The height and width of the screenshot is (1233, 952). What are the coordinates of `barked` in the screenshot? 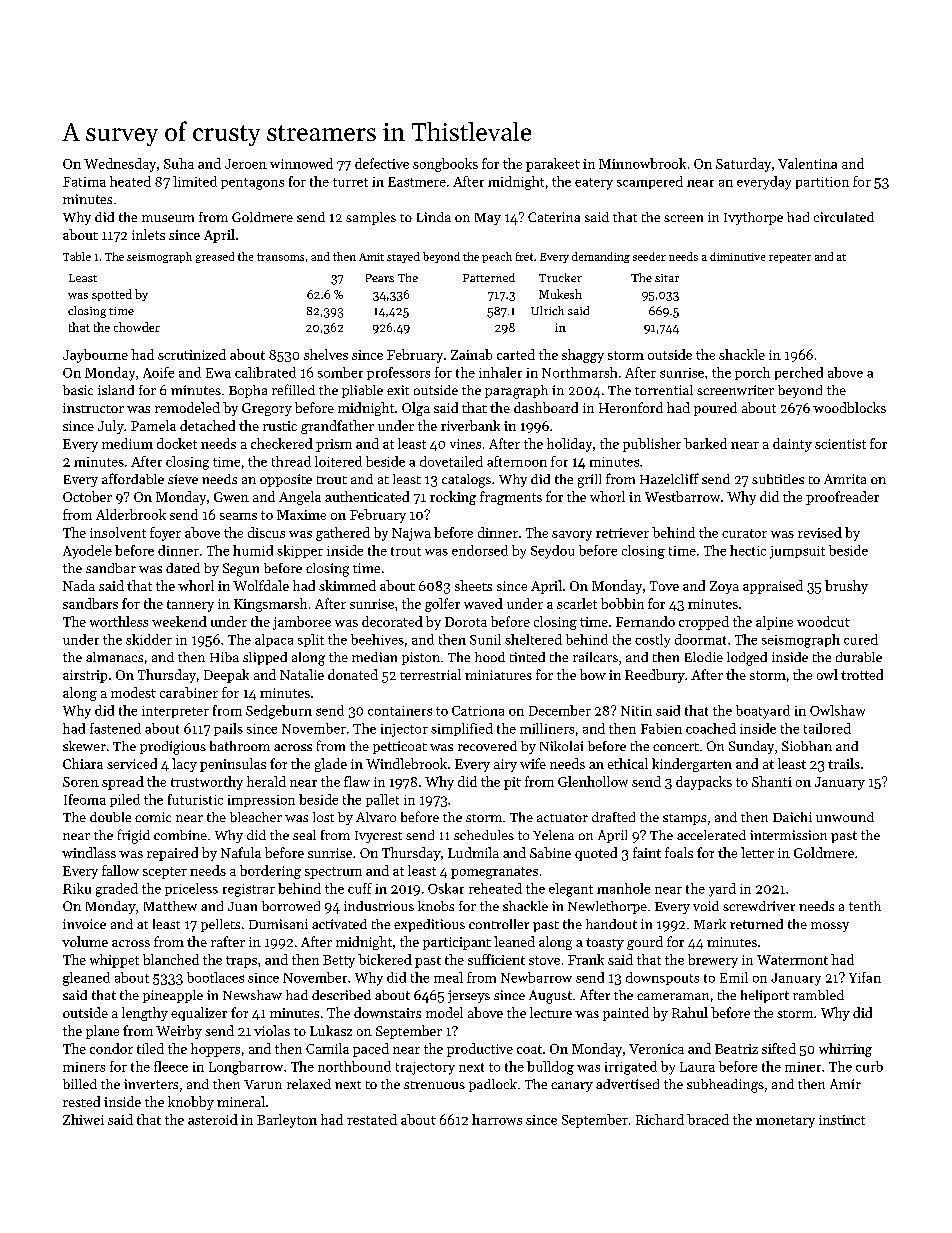 It's located at (705, 443).
